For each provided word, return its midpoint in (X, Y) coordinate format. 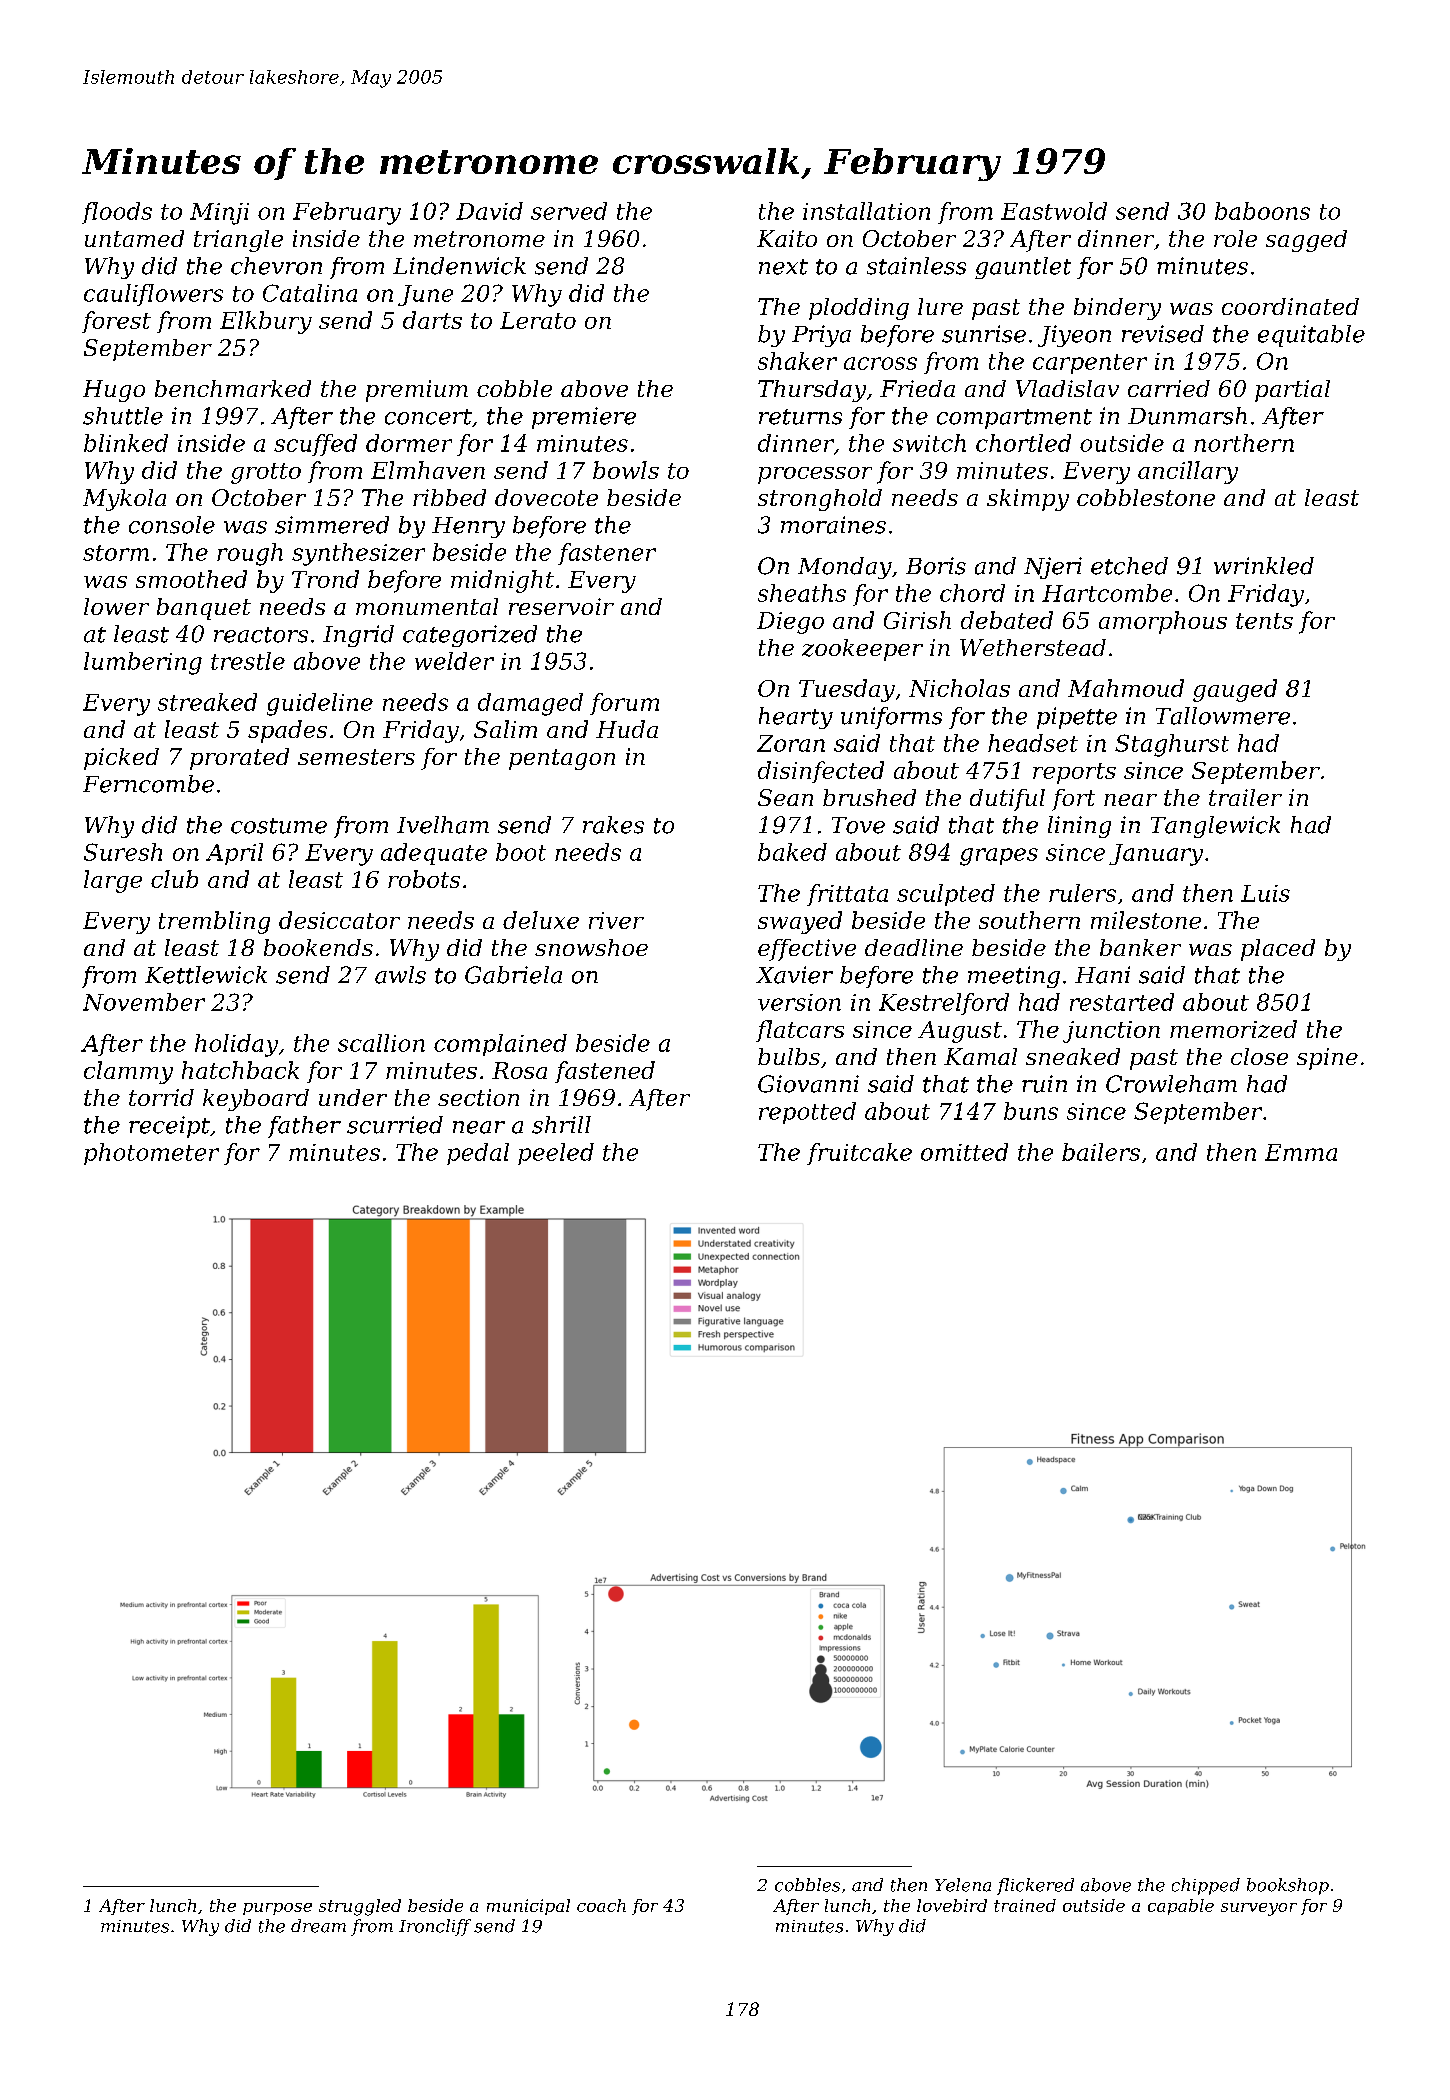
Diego (790, 623)
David (489, 211)
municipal (528, 1907)
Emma (1301, 1152)
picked (121, 759)
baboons (1262, 211)
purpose (277, 1909)
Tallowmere (1223, 716)
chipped (1206, 1886)
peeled (556, 1154)
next (783, 267)
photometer (151, 1154)
